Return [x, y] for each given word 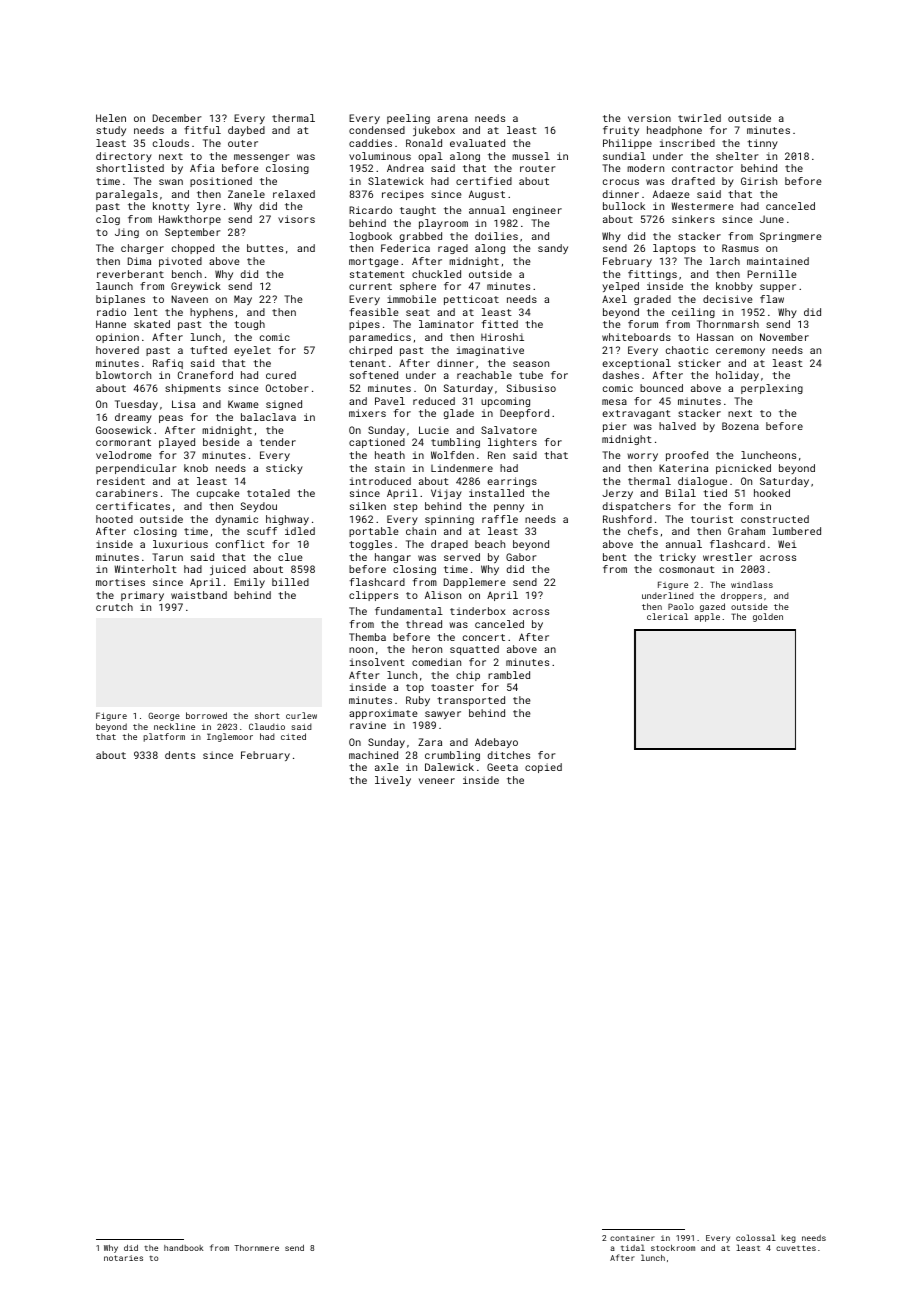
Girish [759, 181]
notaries [123, 1258]
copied [543, 768]
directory [124, 157]
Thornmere [256, 1248]
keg [788, 1239]
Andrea [405, 168]
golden [768, 617]
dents [180, 755]
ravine [368, 725]
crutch [114, 607]
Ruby [418, 701]
